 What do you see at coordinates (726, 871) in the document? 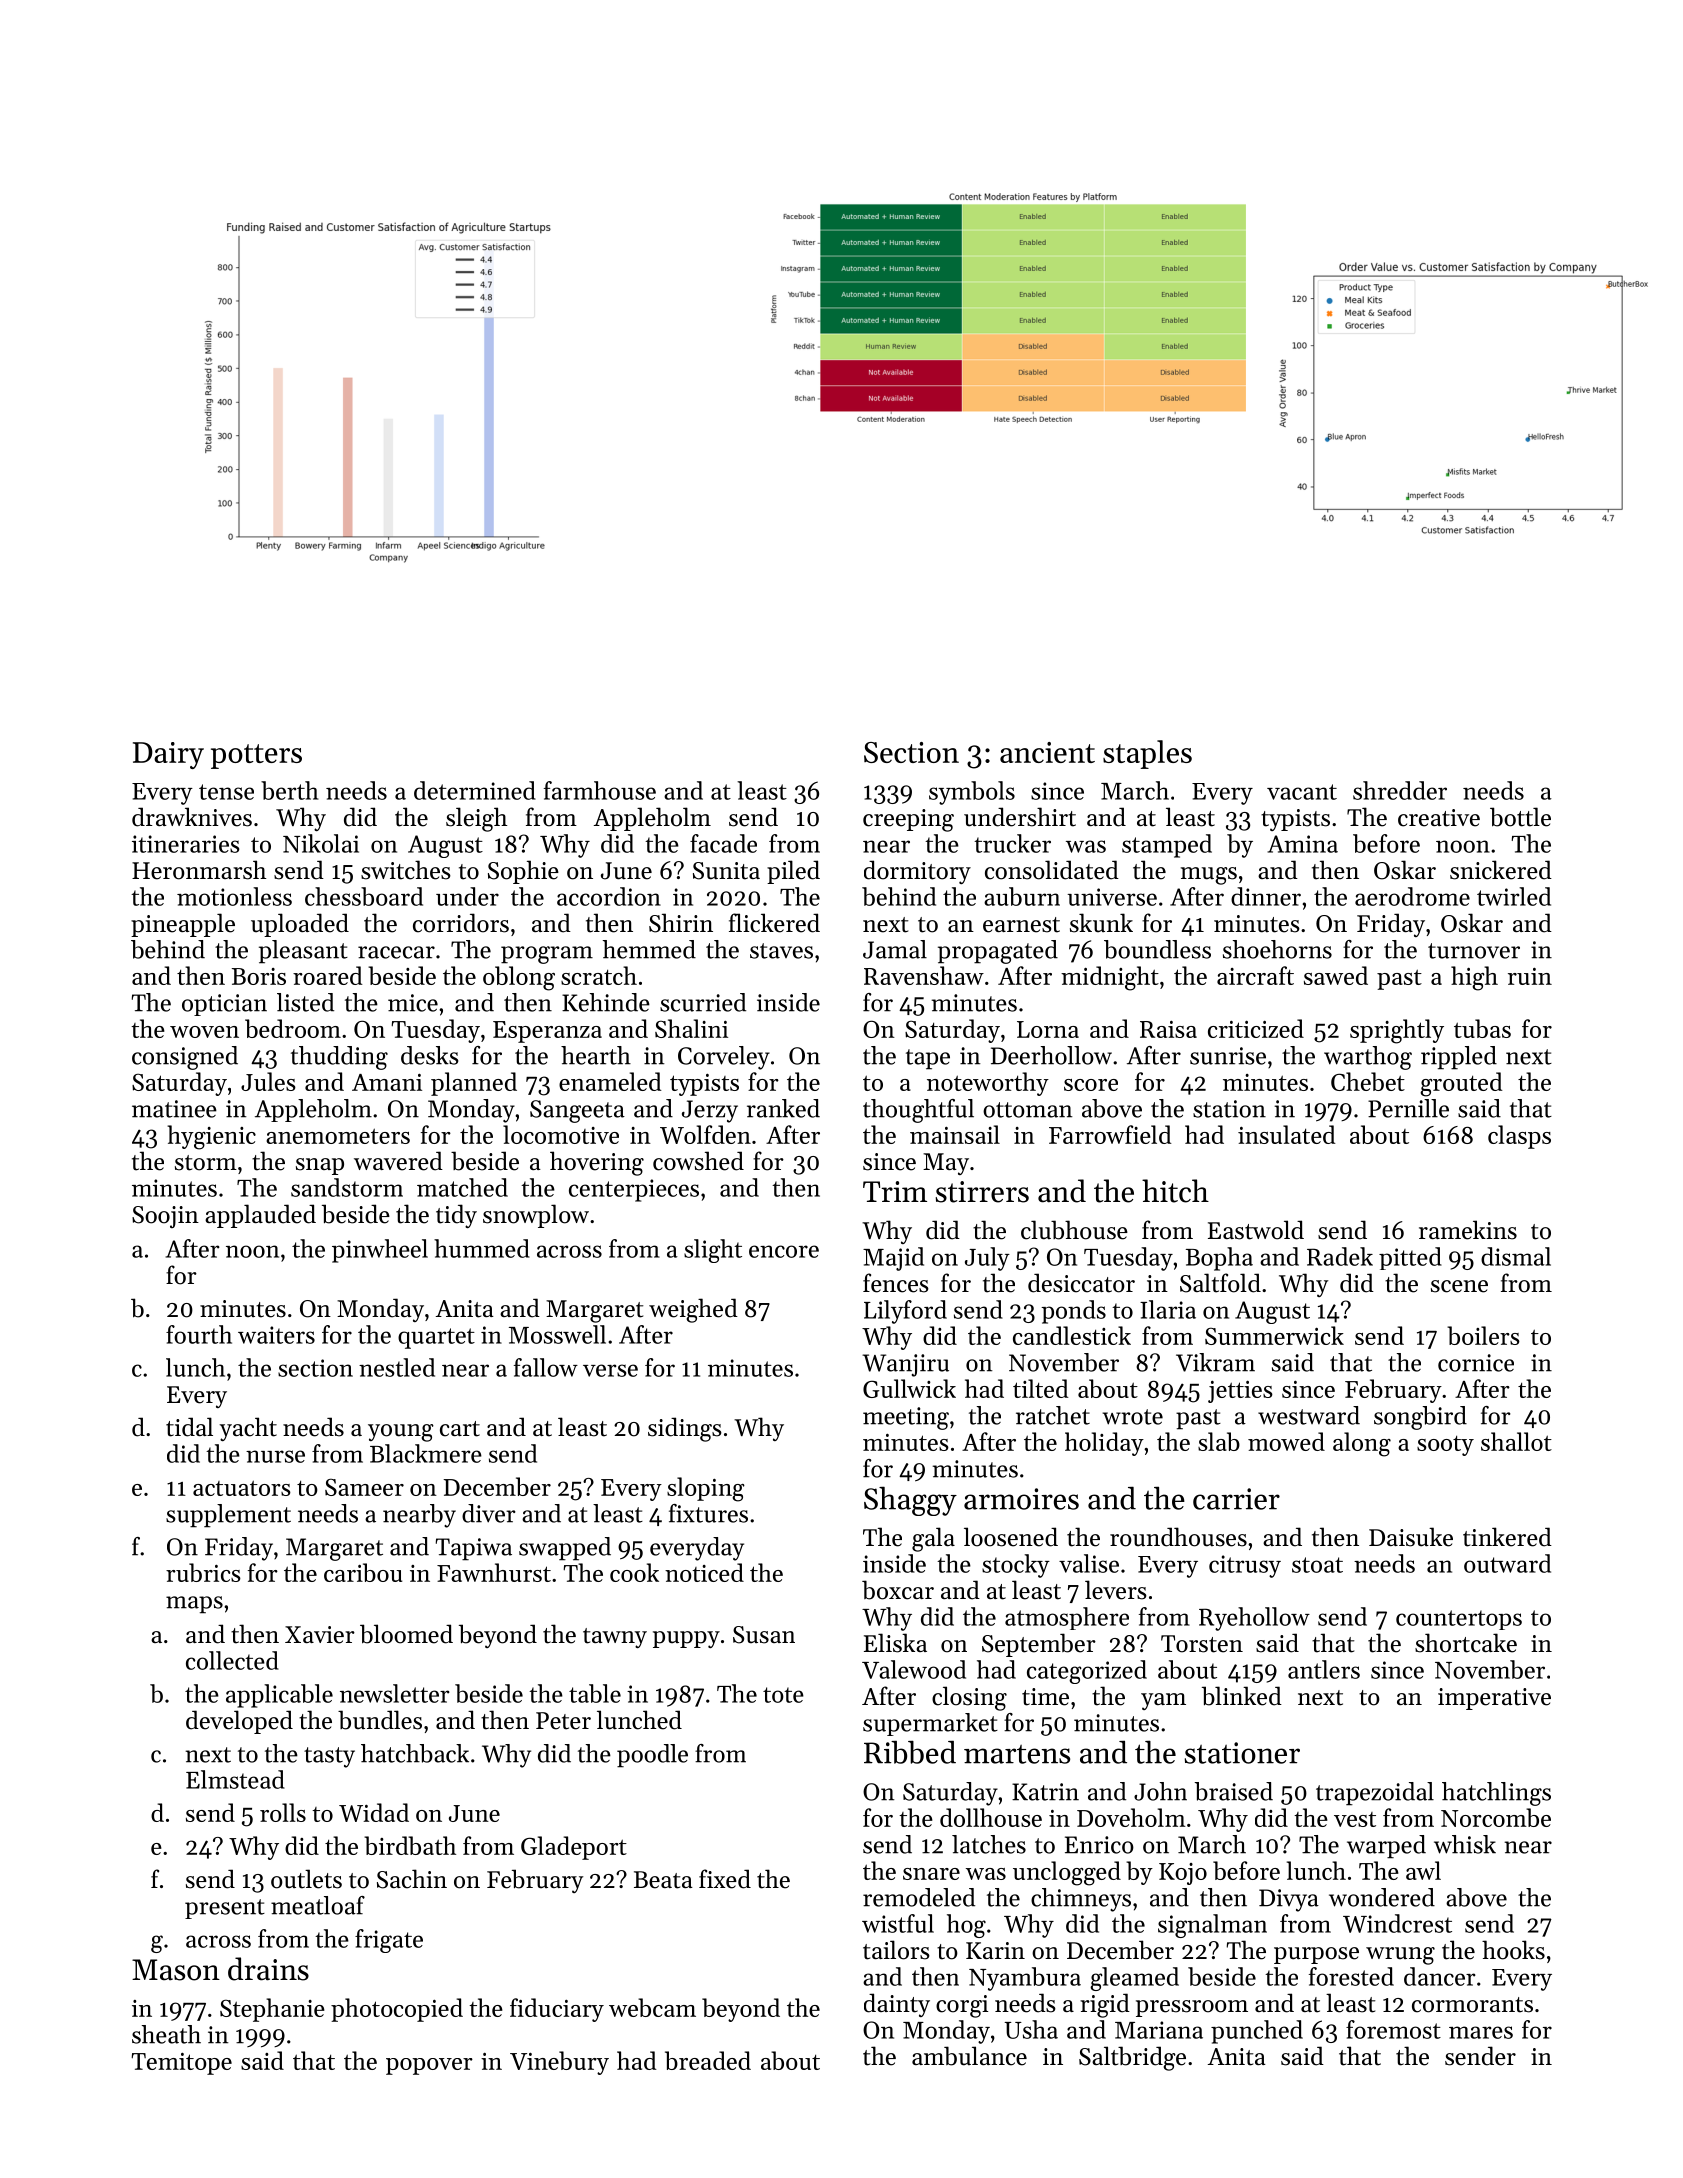
I see `Sunita` at bounding box center [726, 871].
